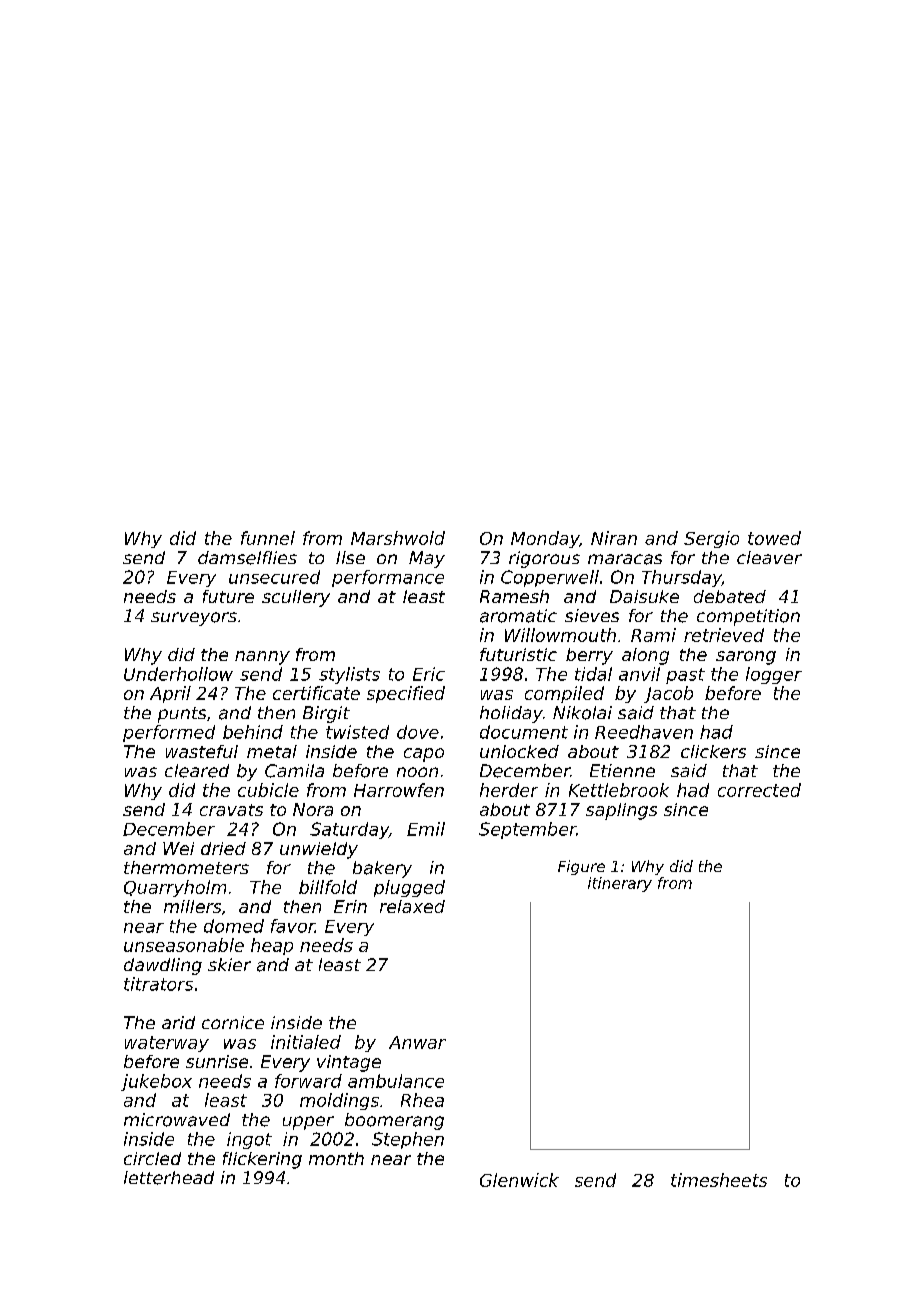 Image resolution: width=924 pixels, height=1314 pixels. I want to click on microwaved, so click(177, 1120).
